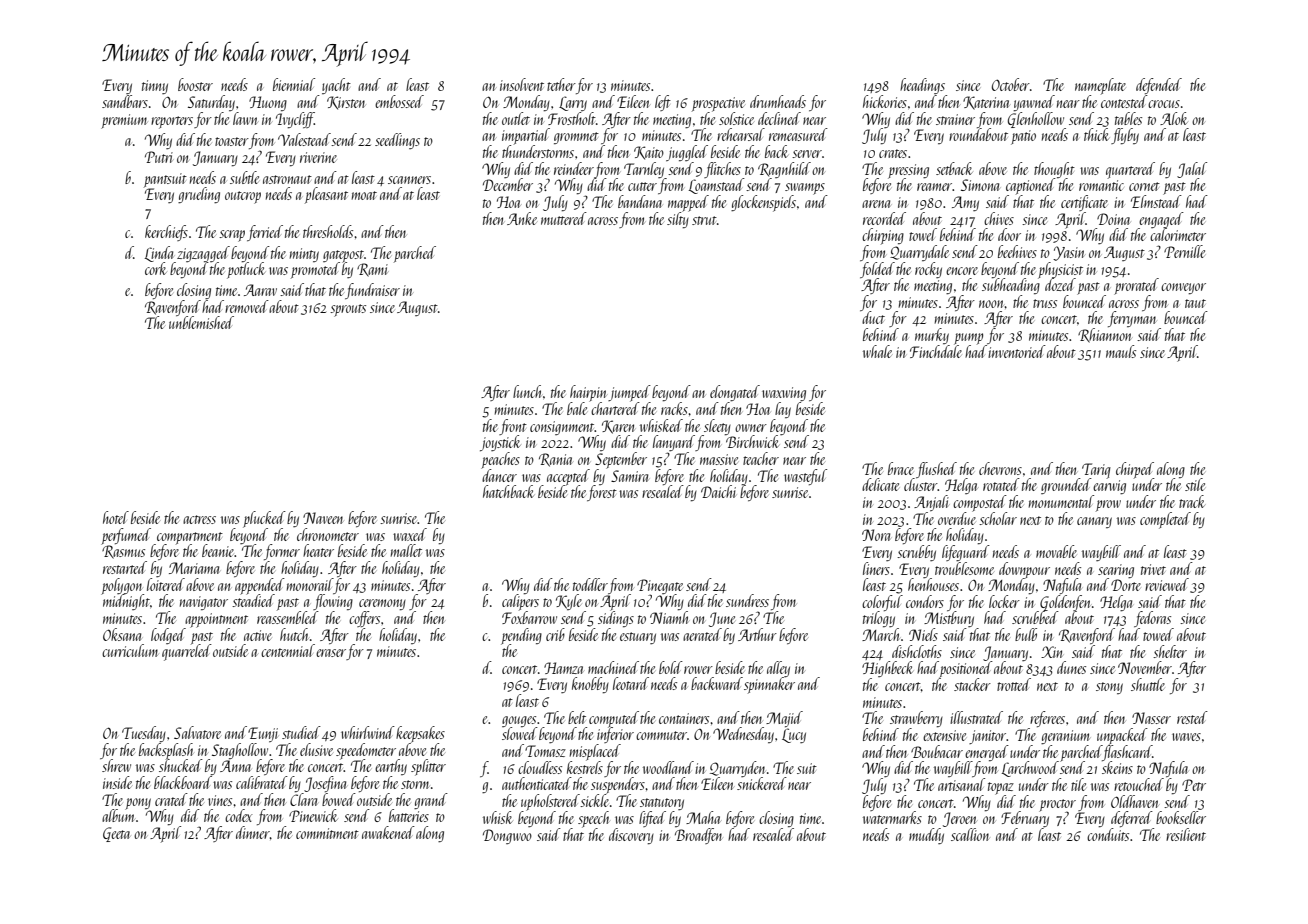 The image size is (1308, 924). I want to click on Linda, so click(158, 254).
